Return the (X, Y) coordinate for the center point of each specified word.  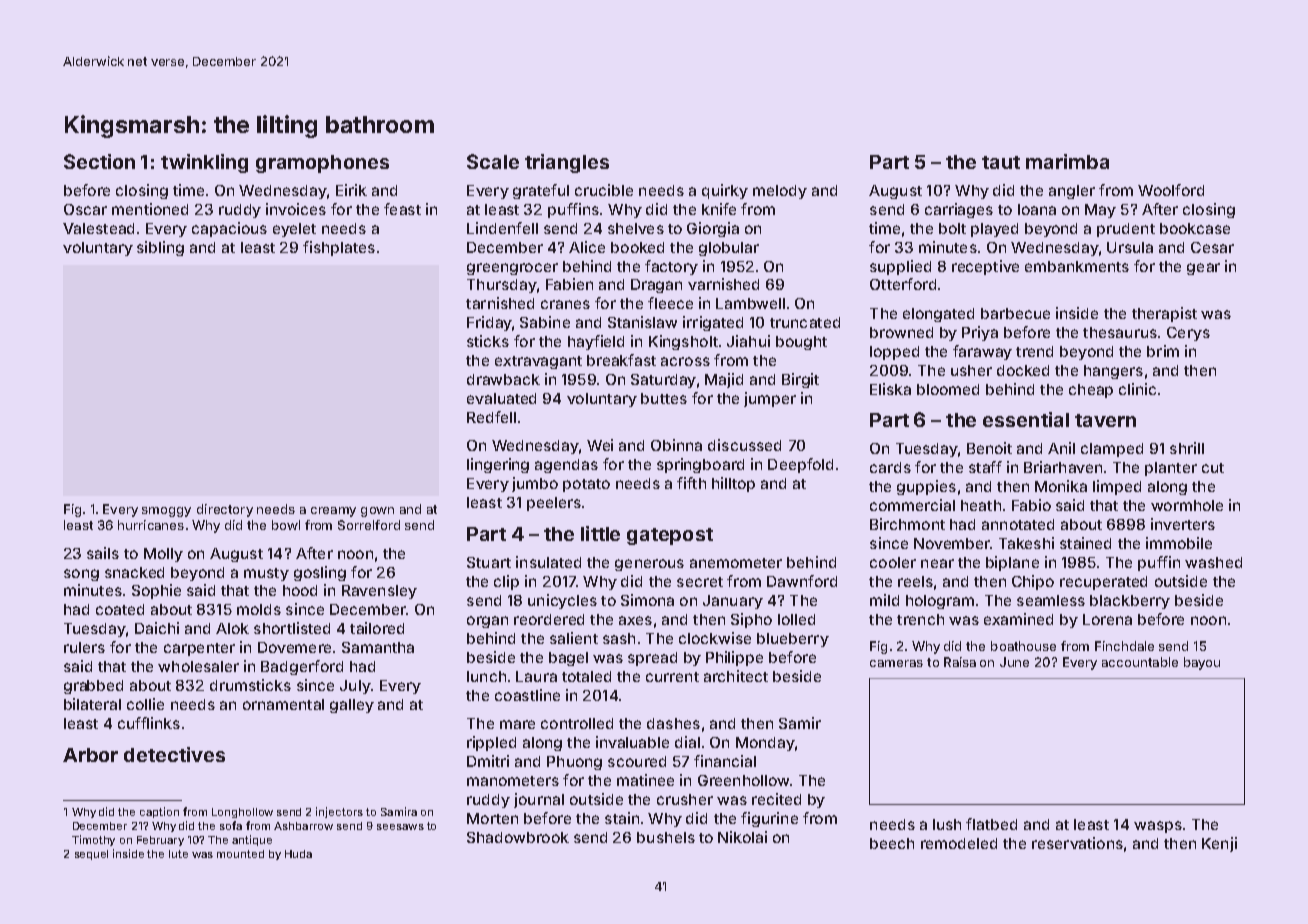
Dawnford (802, 581)
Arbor (90, 755)
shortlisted (292, 628)
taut (1001, 162)
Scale (493, 161)
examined (1018, 619)
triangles (567, 163)
